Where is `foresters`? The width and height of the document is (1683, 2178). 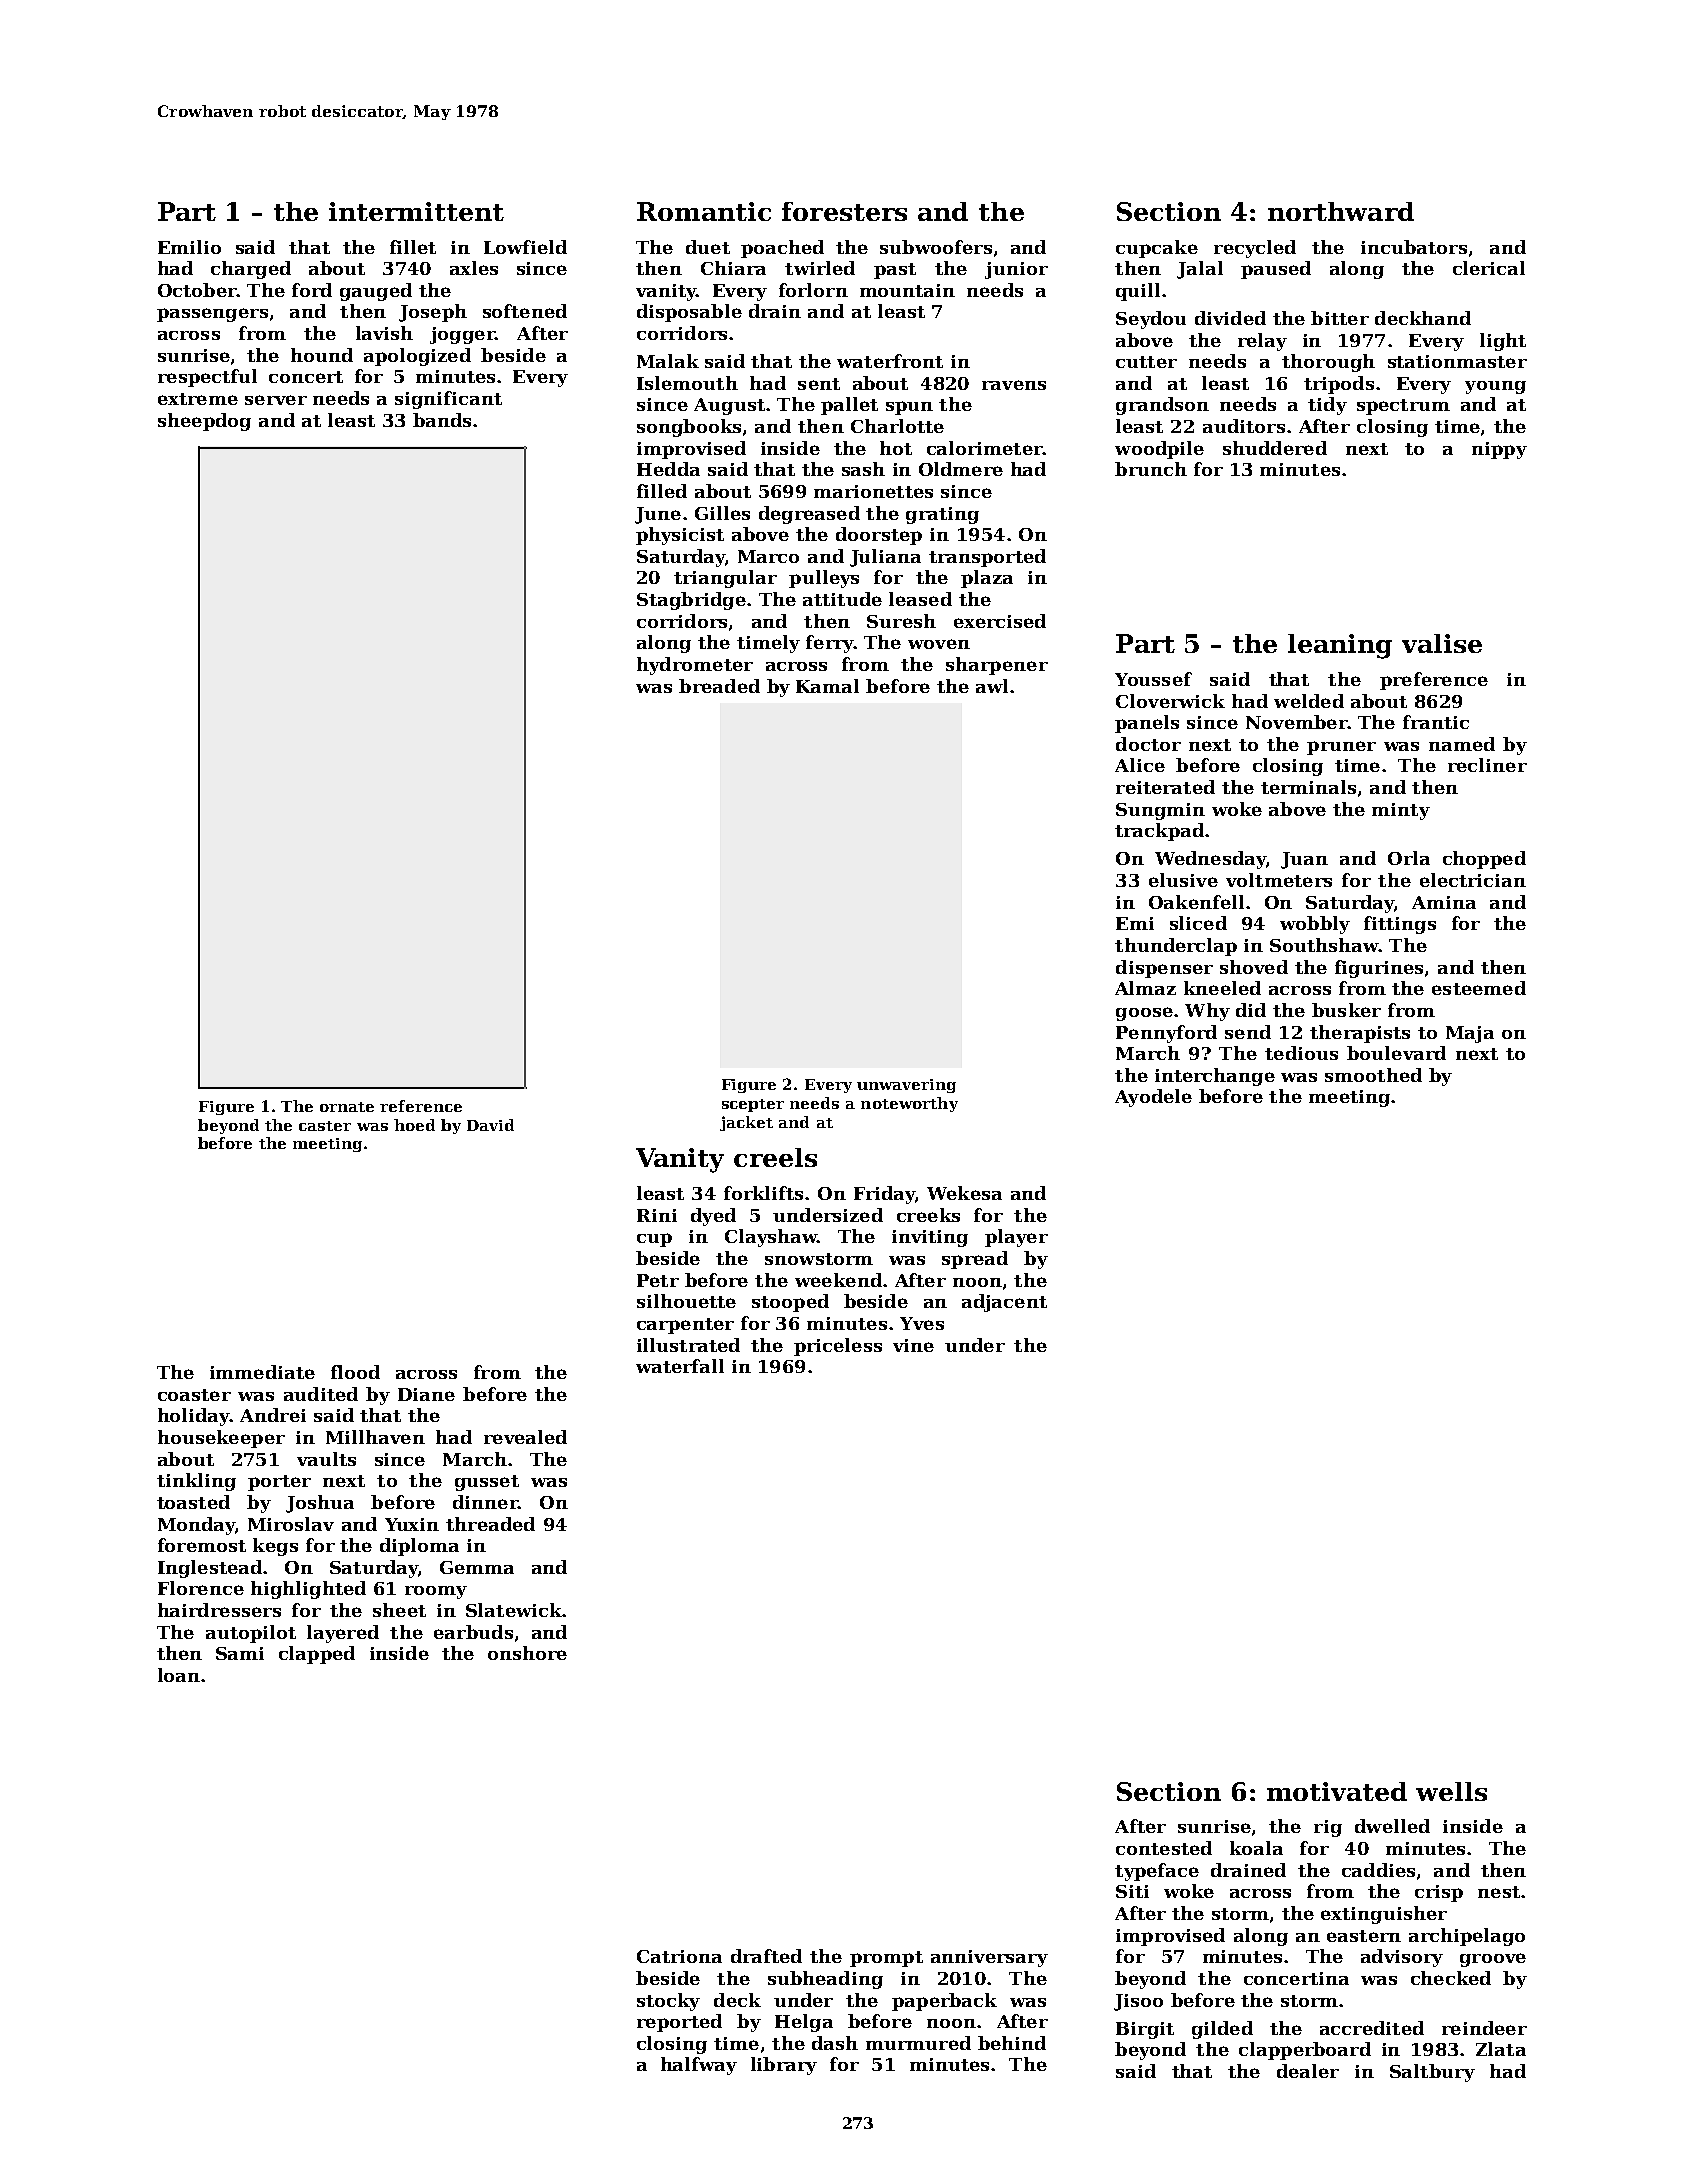
foresters is located at coordinates (844, 211).
